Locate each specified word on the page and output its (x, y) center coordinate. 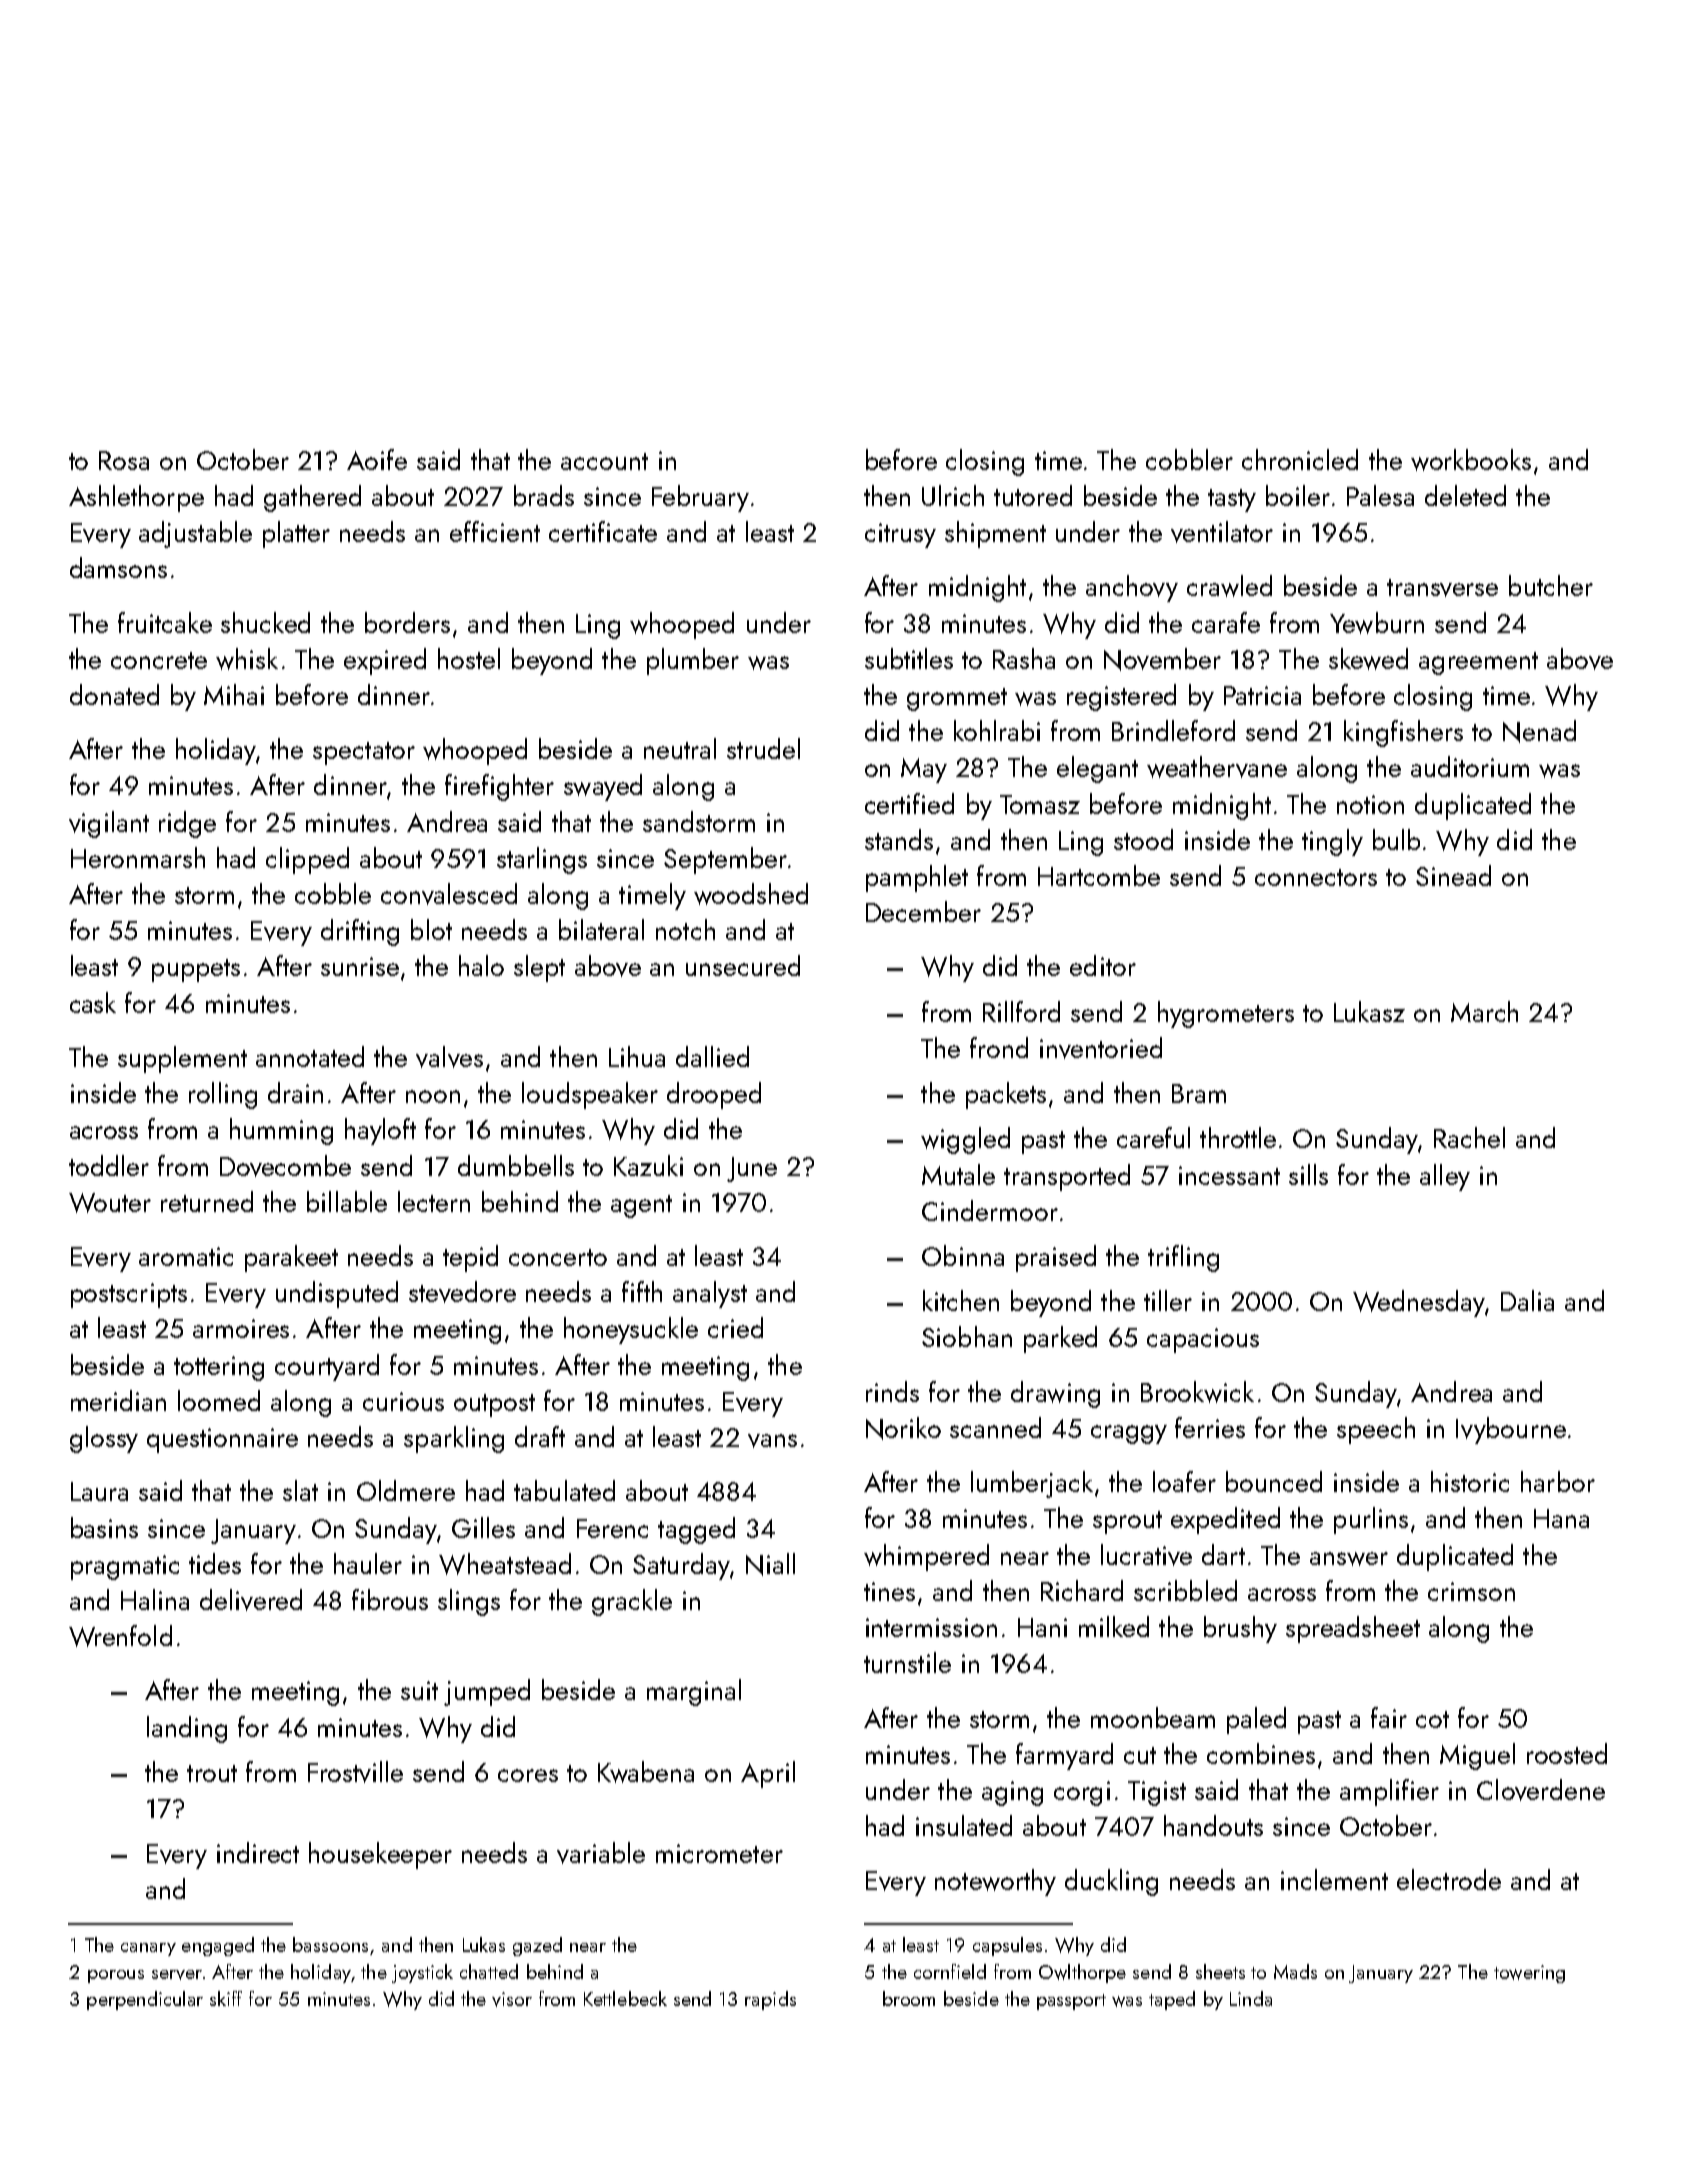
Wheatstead (505, 1564)
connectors (1316, 877)
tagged (696, 1530)
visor (512, 1999)
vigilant (109, 824)
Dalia (1527, 1300)
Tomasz (1040, 804)
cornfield (950, 1971)
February (700, 498)
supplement (182, 1059)
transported (1067, 1177)
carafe (1226, 622)
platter (296, 534)
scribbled (1185, 1590)
